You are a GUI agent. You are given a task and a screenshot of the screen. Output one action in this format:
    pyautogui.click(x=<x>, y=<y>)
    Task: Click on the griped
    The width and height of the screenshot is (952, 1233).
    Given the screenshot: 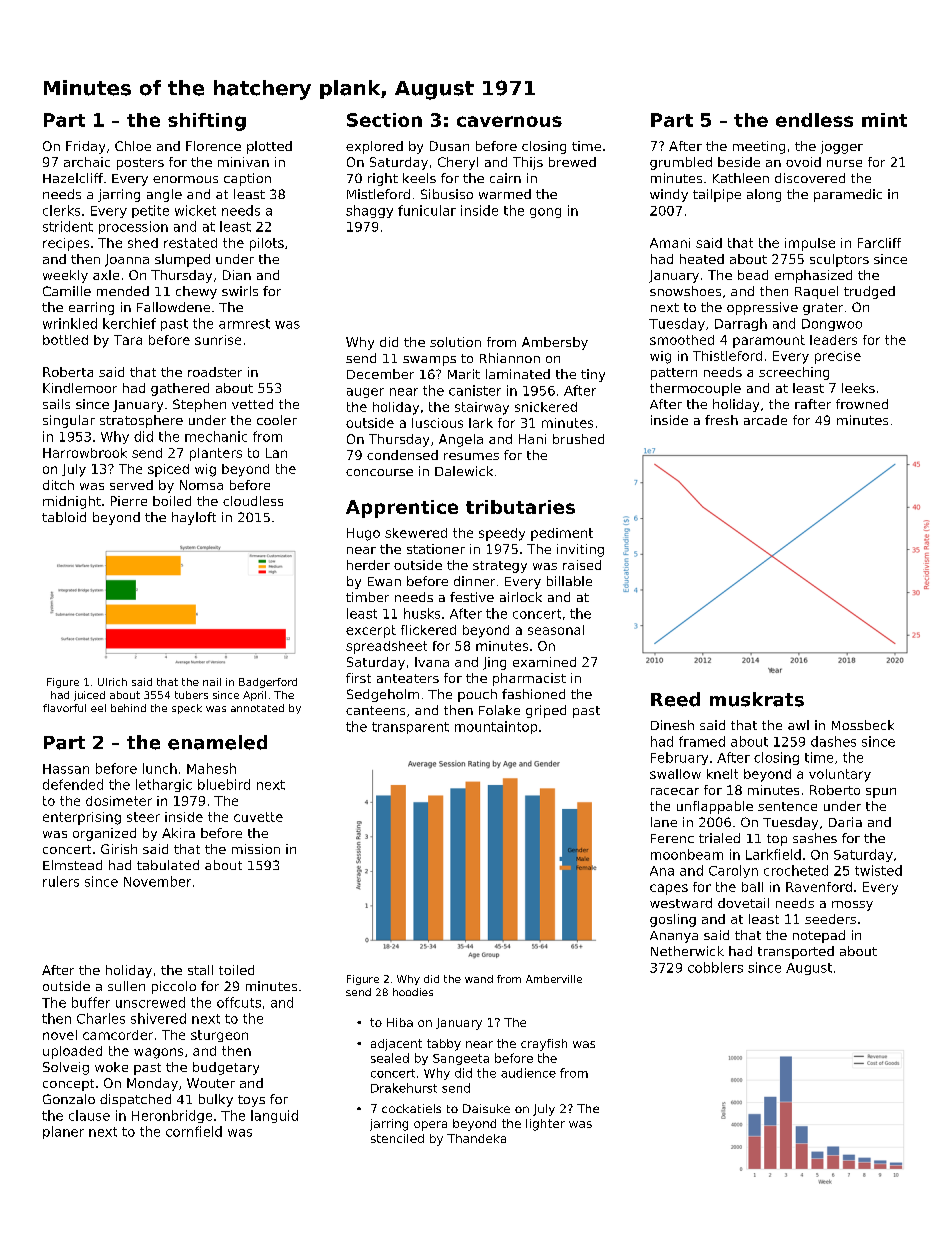 What is the action you would take?
    pyautogui.click(x=546, y=711)
